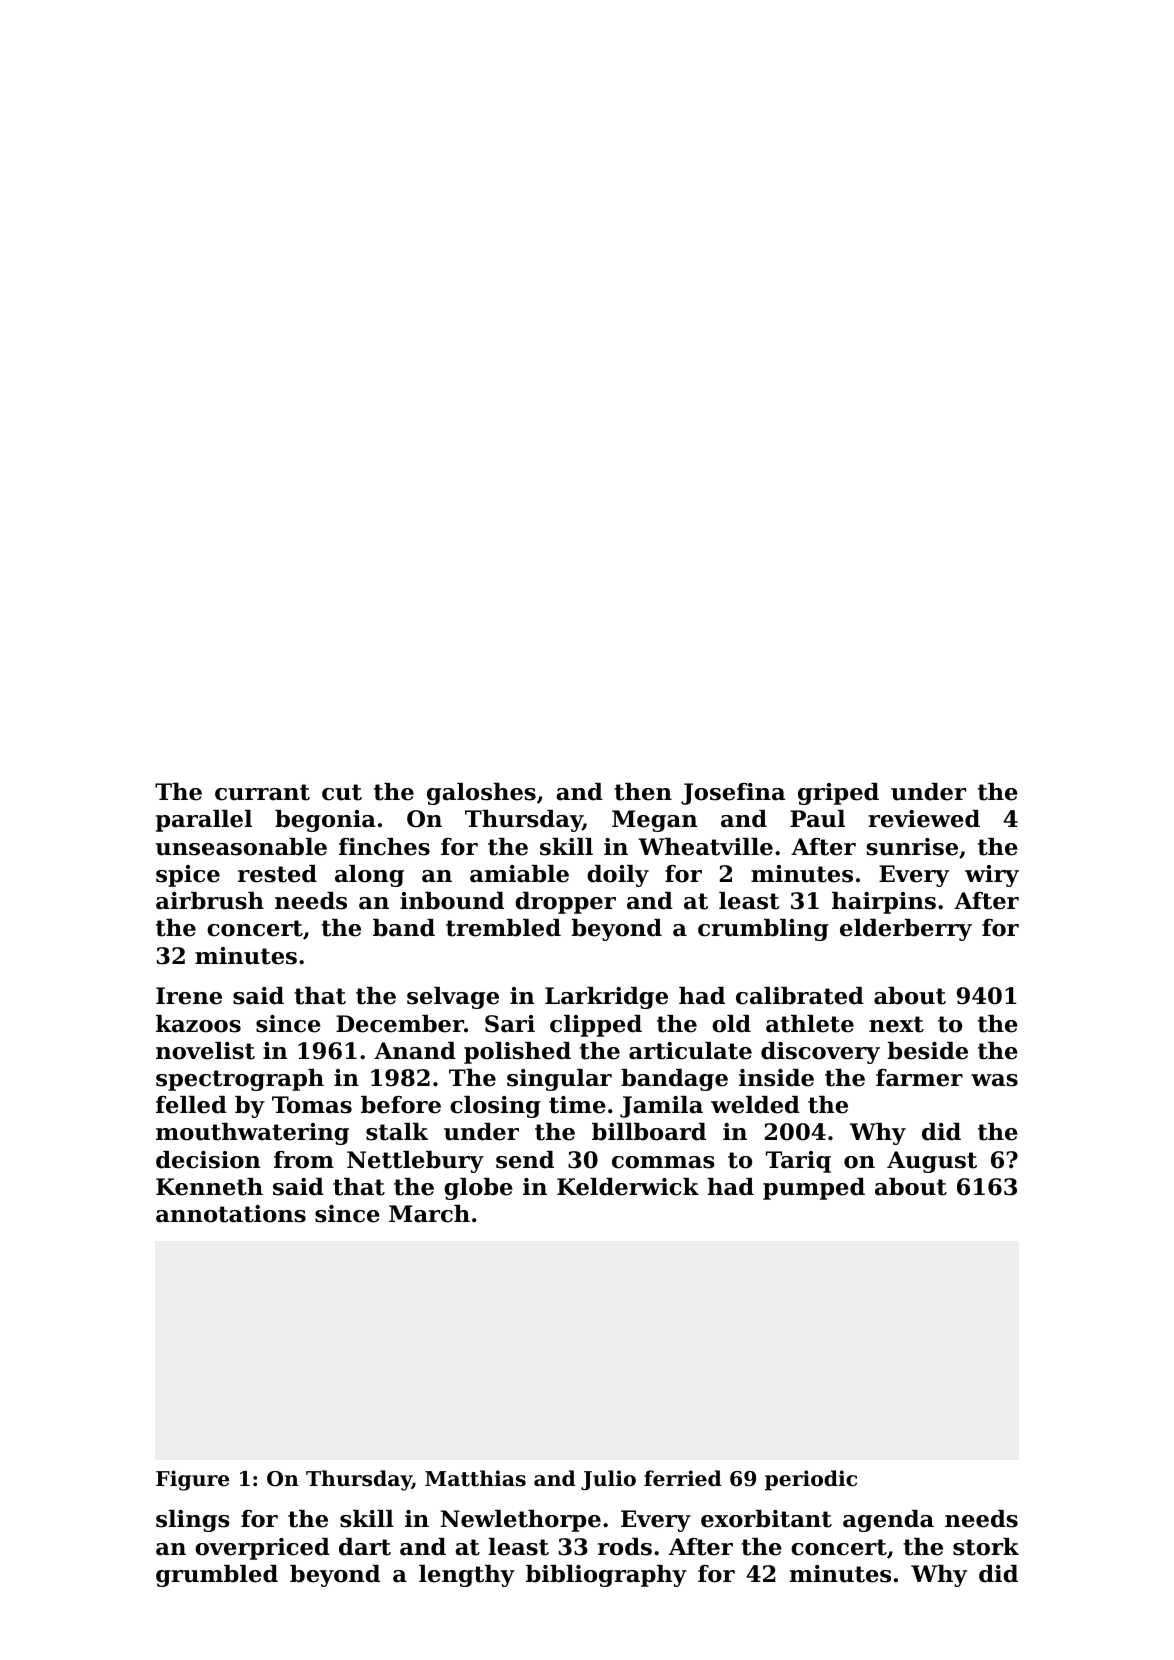  I want to click on wiry, so click(992, 876).
